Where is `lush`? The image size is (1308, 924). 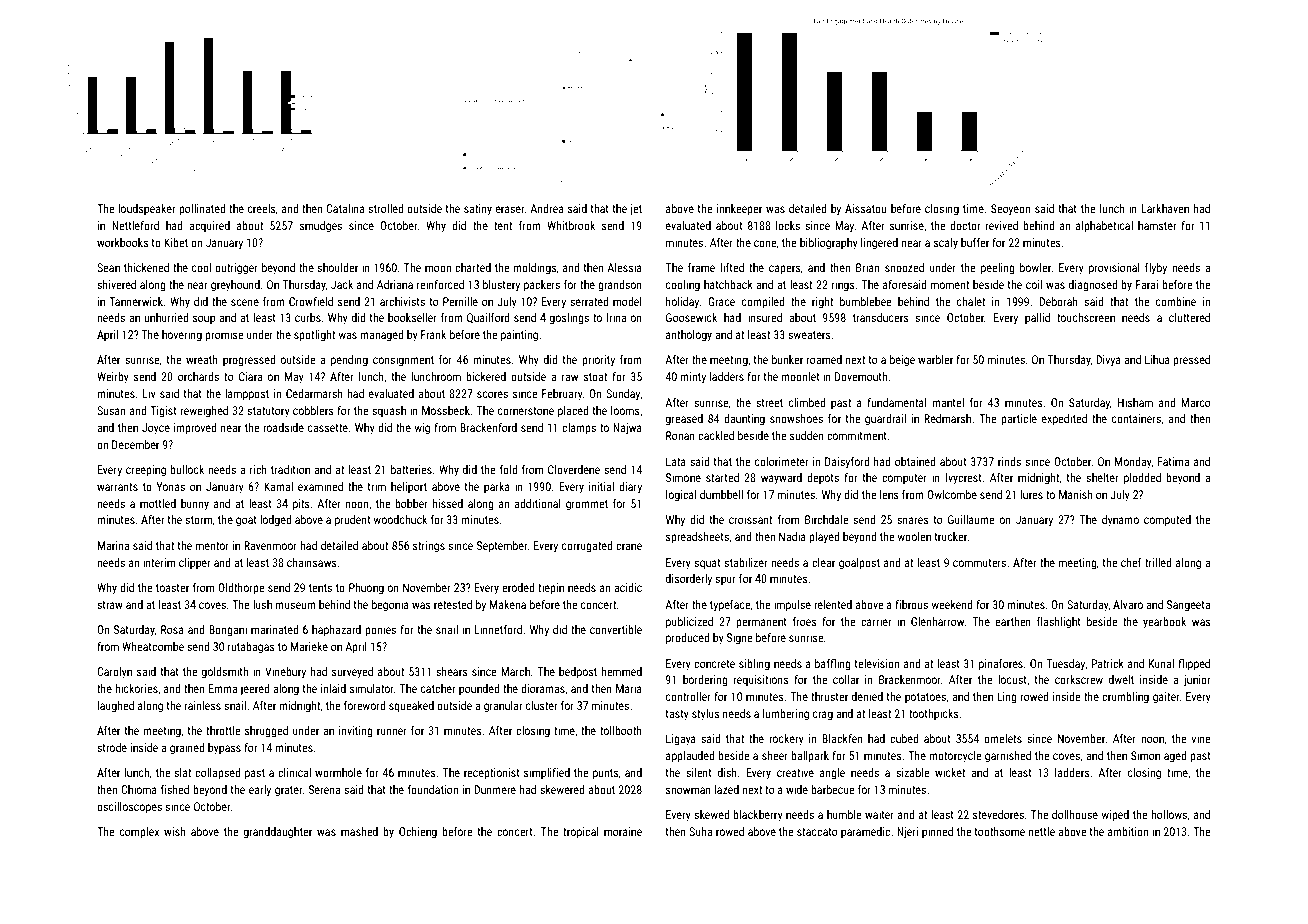 lush is located at coordinates (262, 604).
